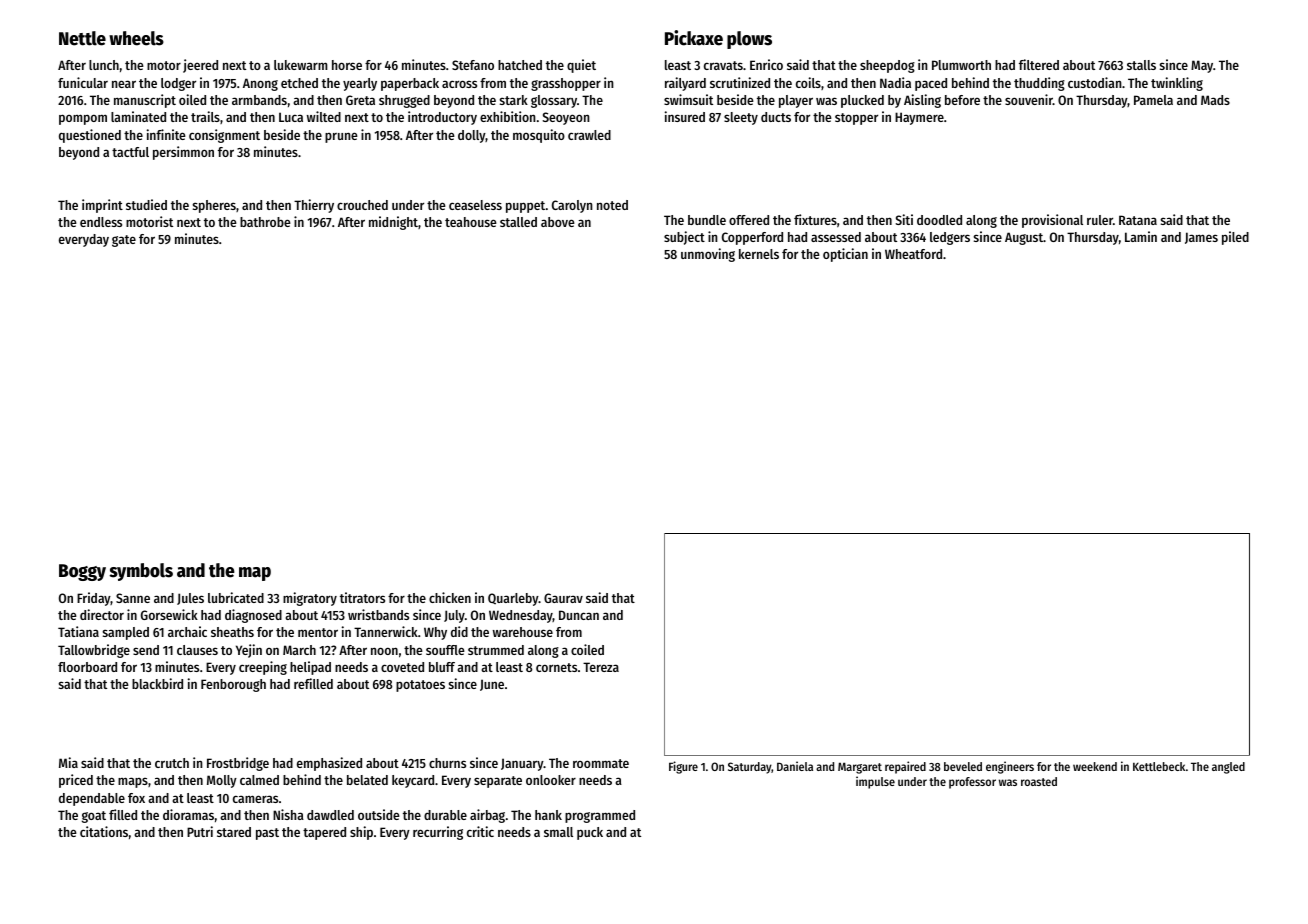 This screenshot has width=1308, height=924. What do you see at coordinates (708, 255) in the screenshot?
I see `unmoving` at bounding box center [708, 255].
